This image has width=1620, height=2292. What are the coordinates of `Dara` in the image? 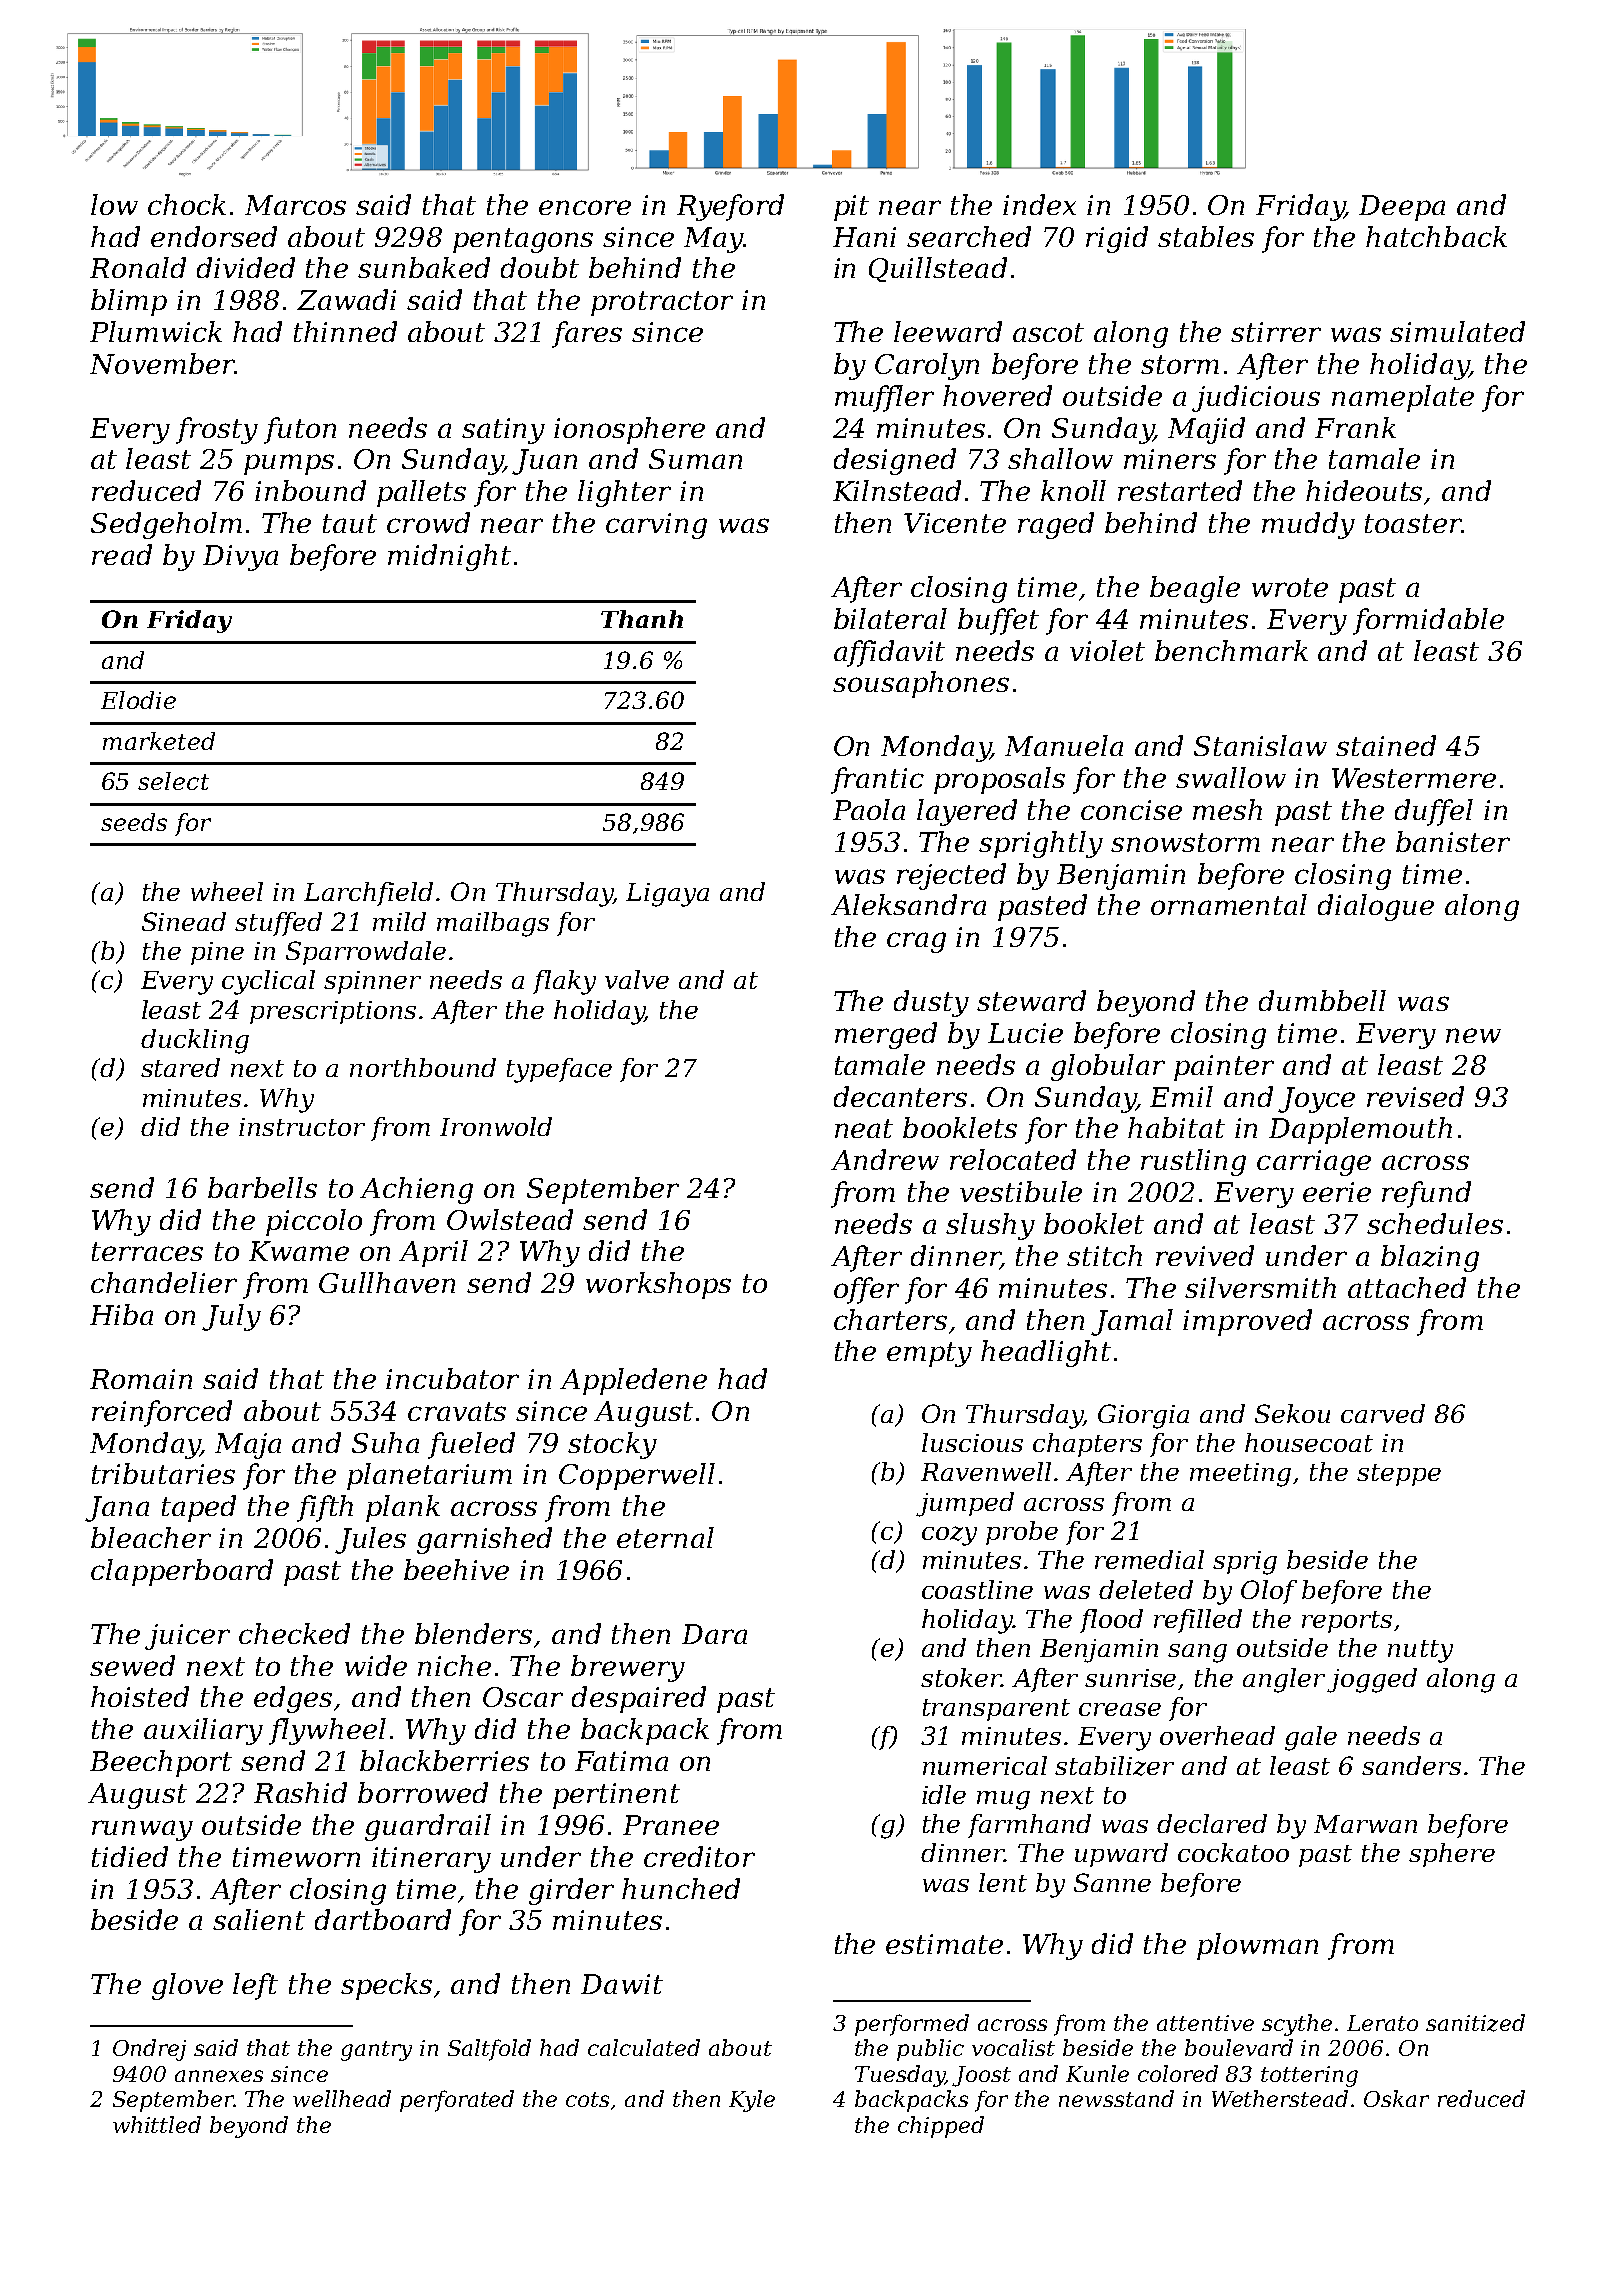 It's located at (714, 1634).
